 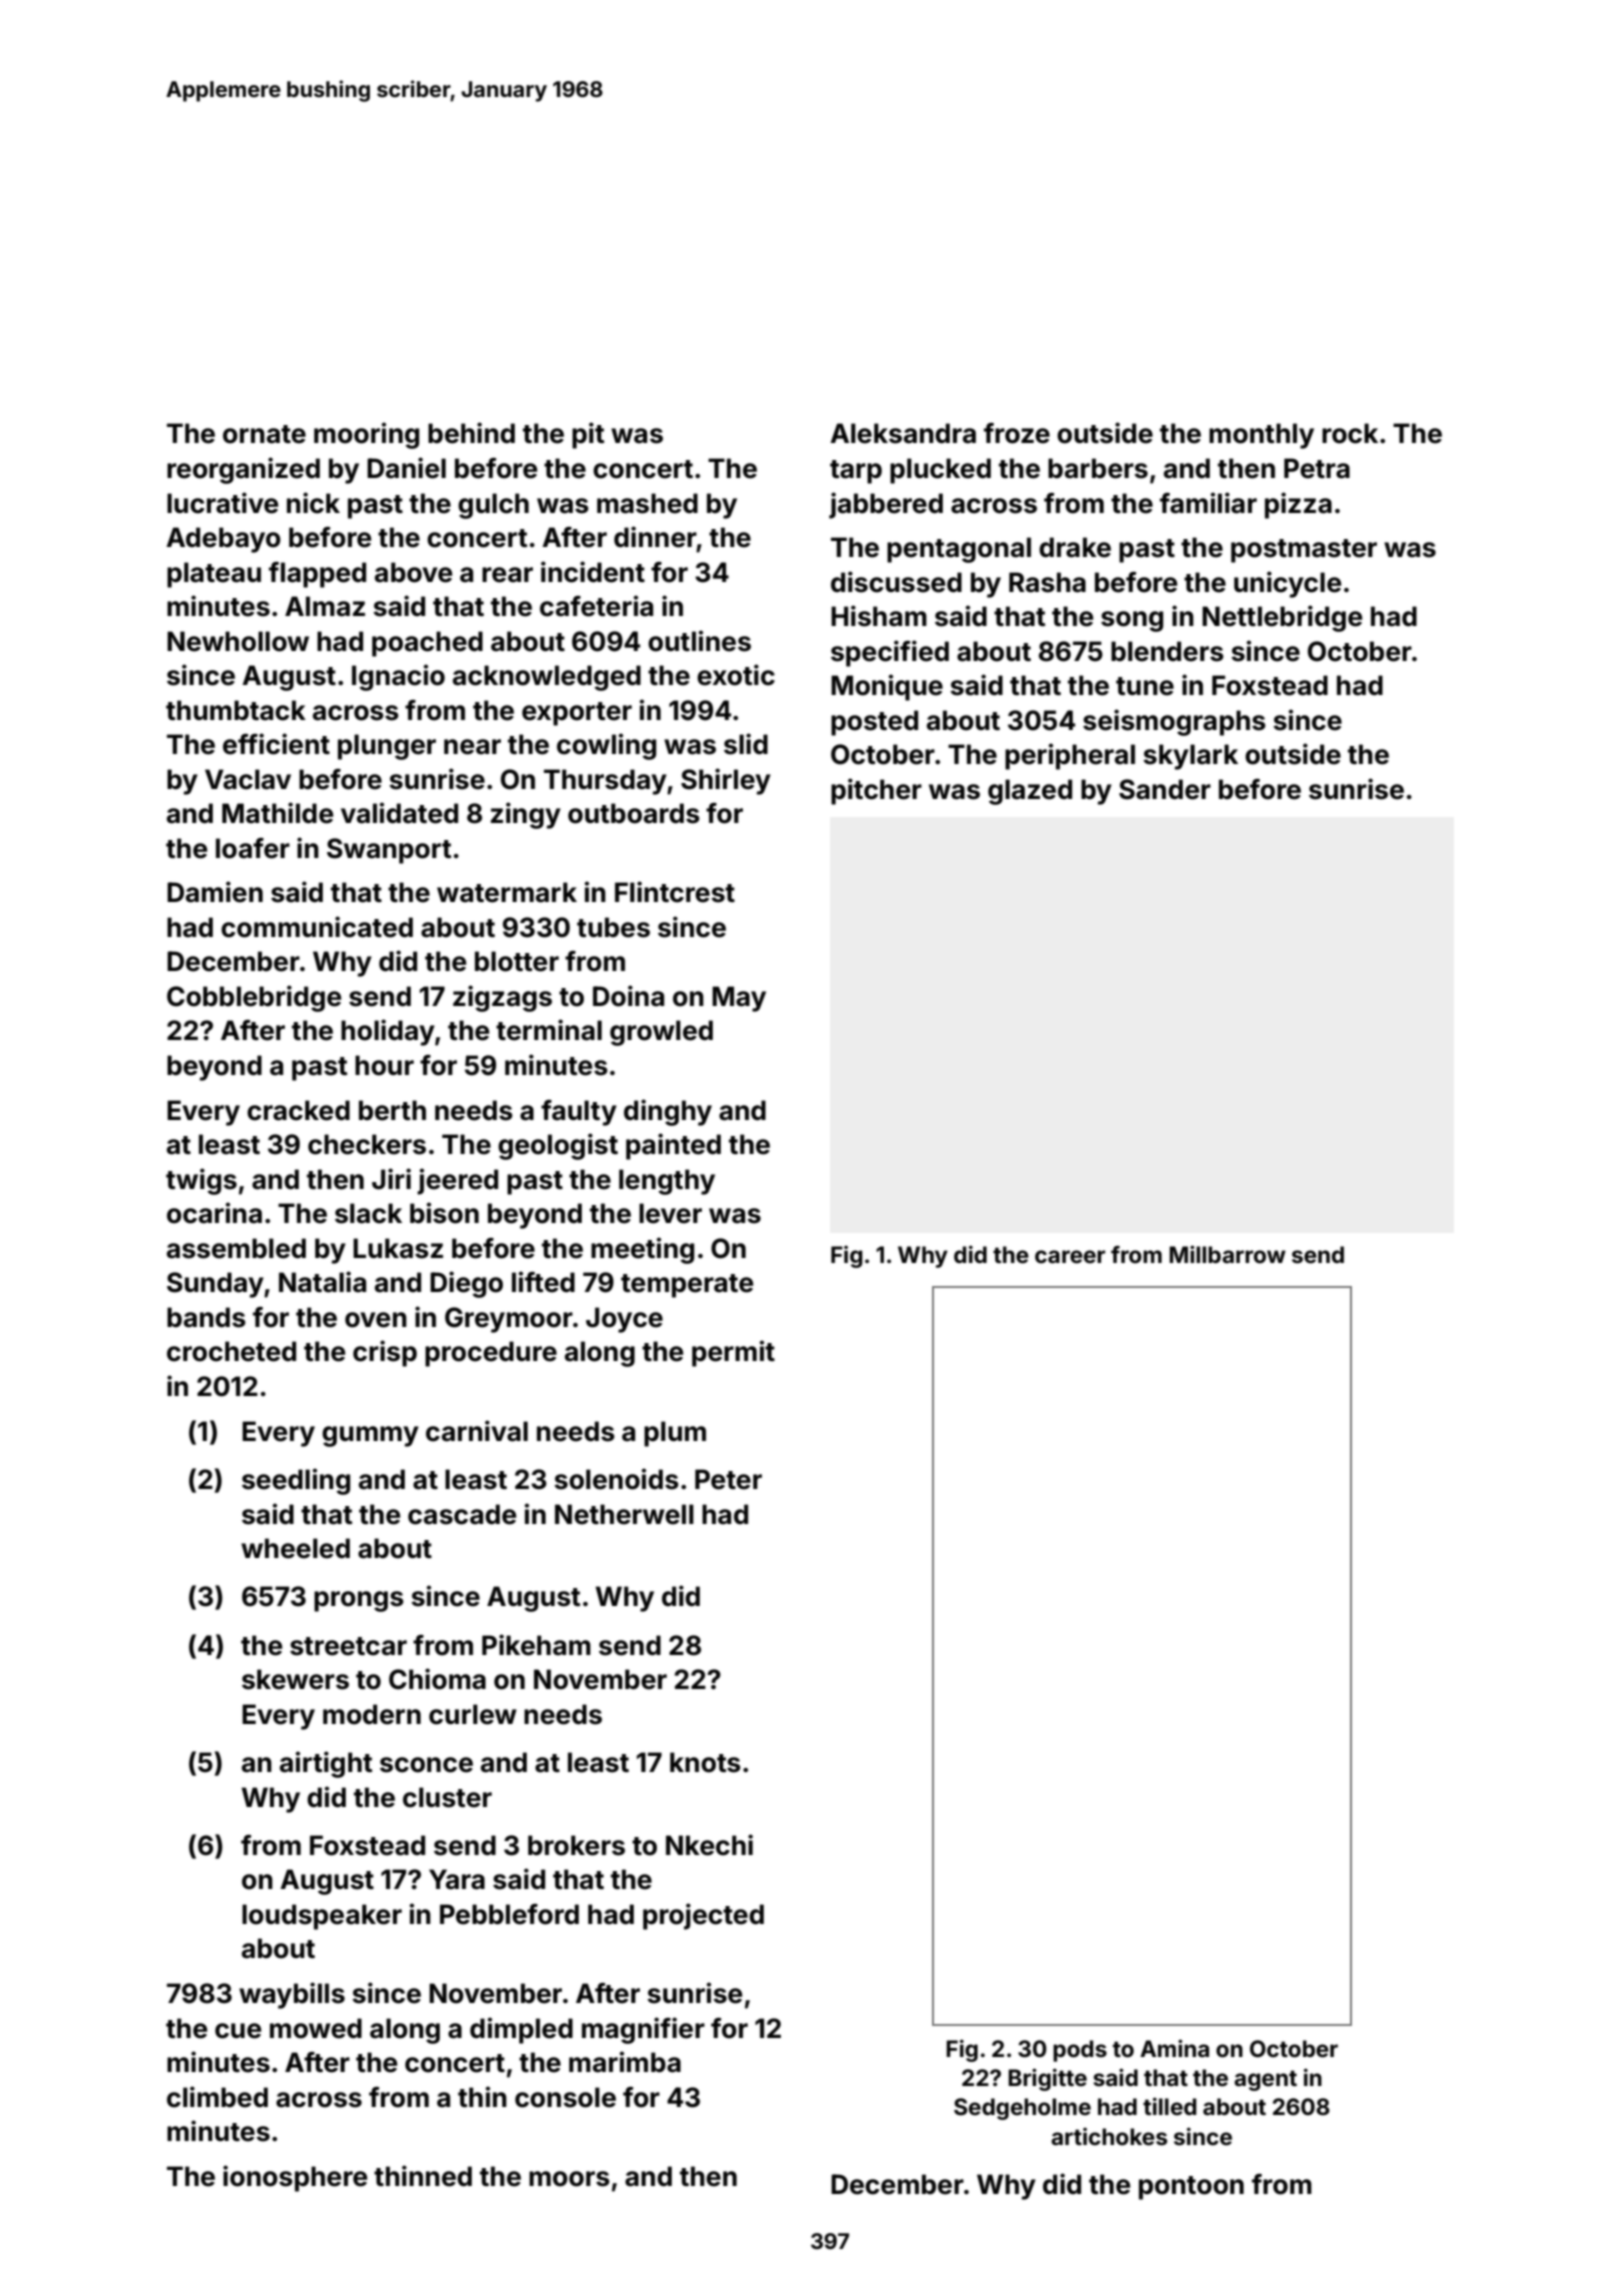 I want to click on monthly, so click(x=1261, y=436).
